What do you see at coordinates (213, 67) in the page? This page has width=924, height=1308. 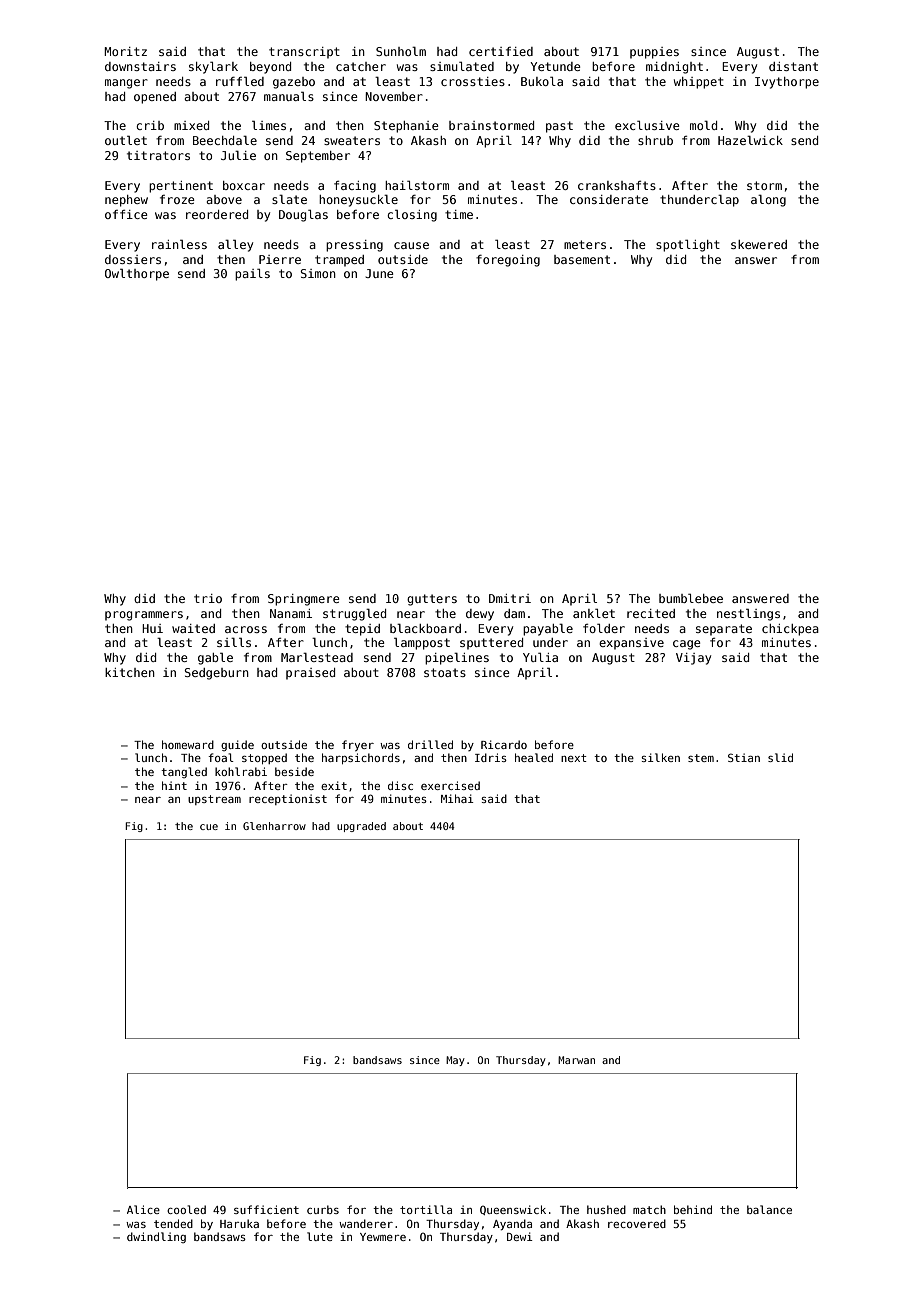 I see `skylark` at bounding box center [213, 67].
